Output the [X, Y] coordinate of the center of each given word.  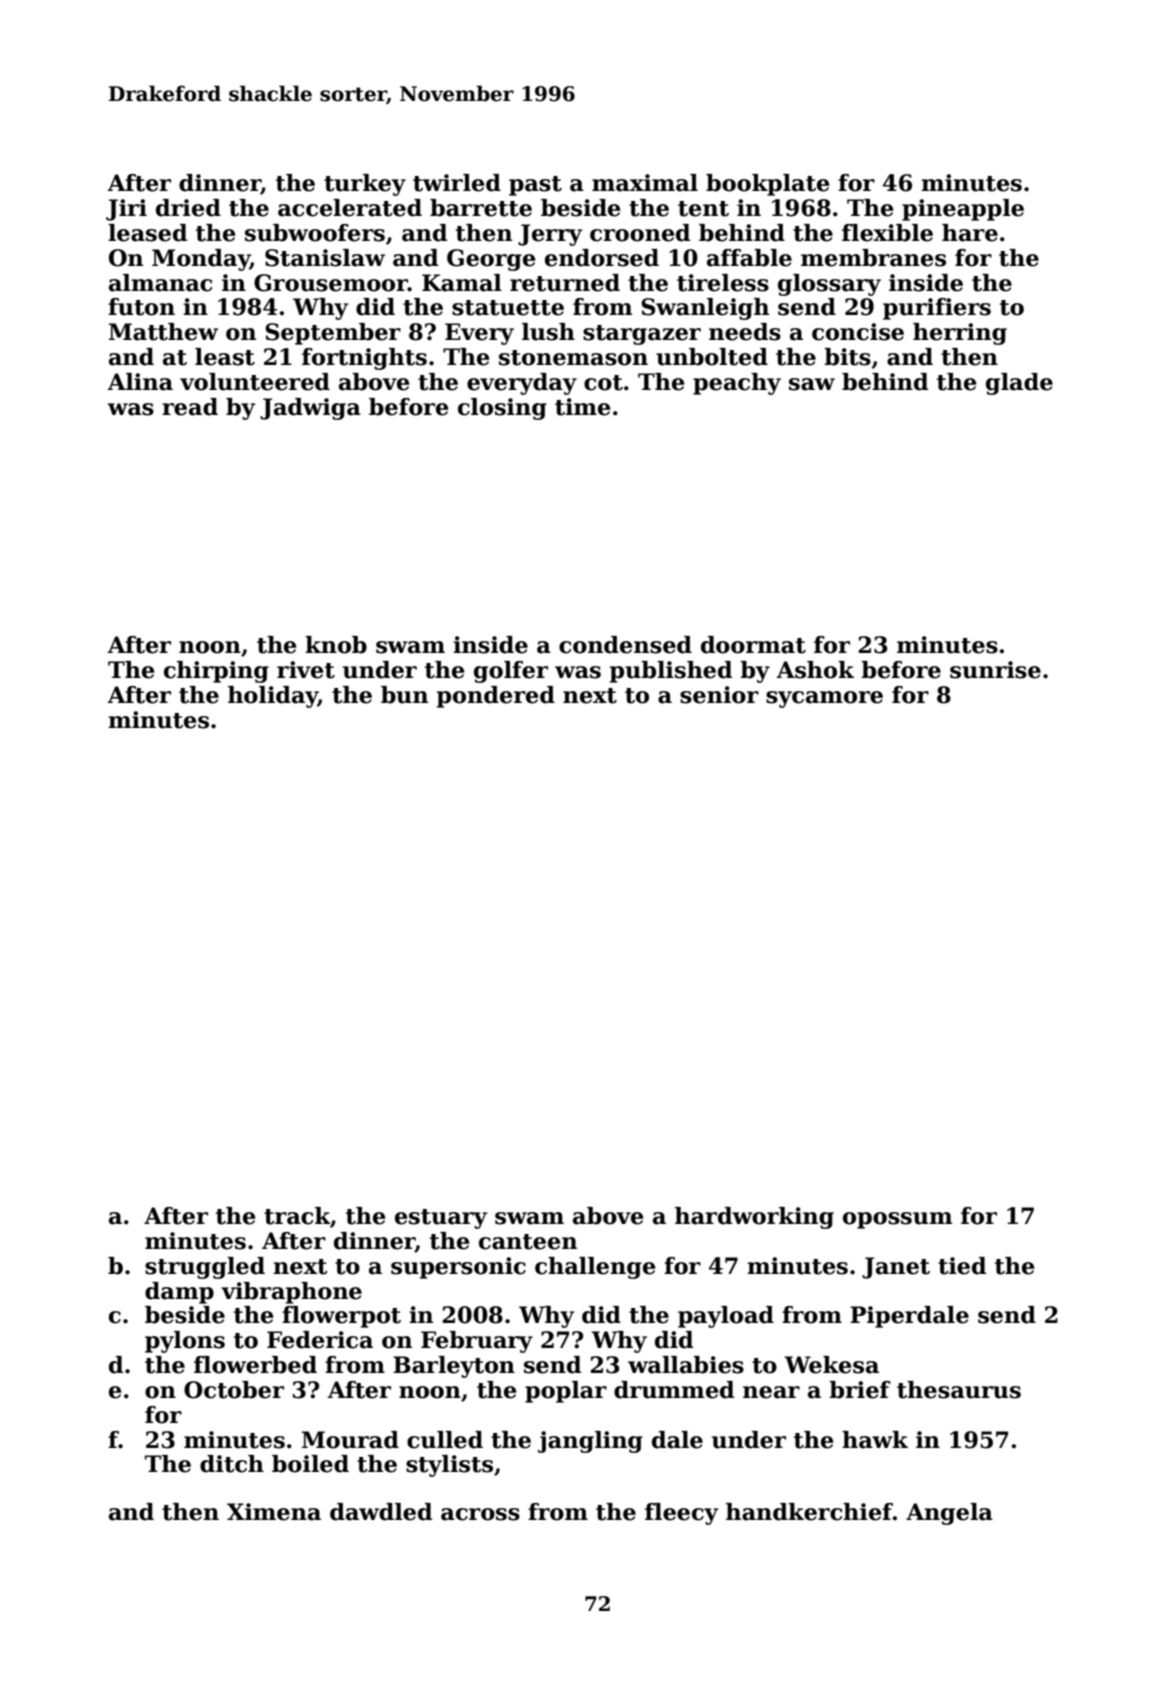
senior [719, 695]
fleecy [681, 1514]
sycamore [824, 699]
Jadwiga [310, 409]
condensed [625, 645]
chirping [216, 672]
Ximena [274, 1512]
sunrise [995, 670]
